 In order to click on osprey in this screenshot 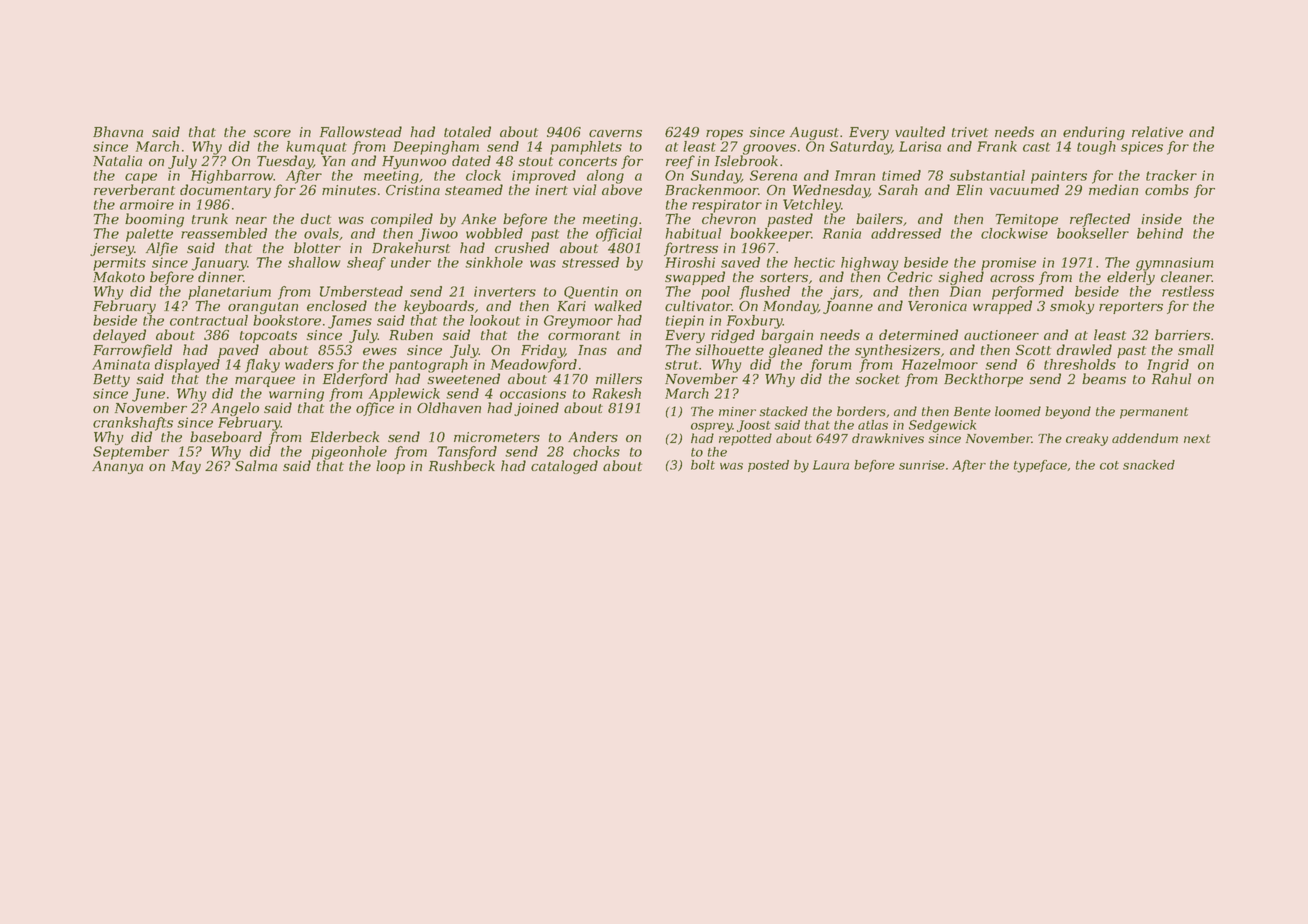, I will do `click(712, 428)`.
